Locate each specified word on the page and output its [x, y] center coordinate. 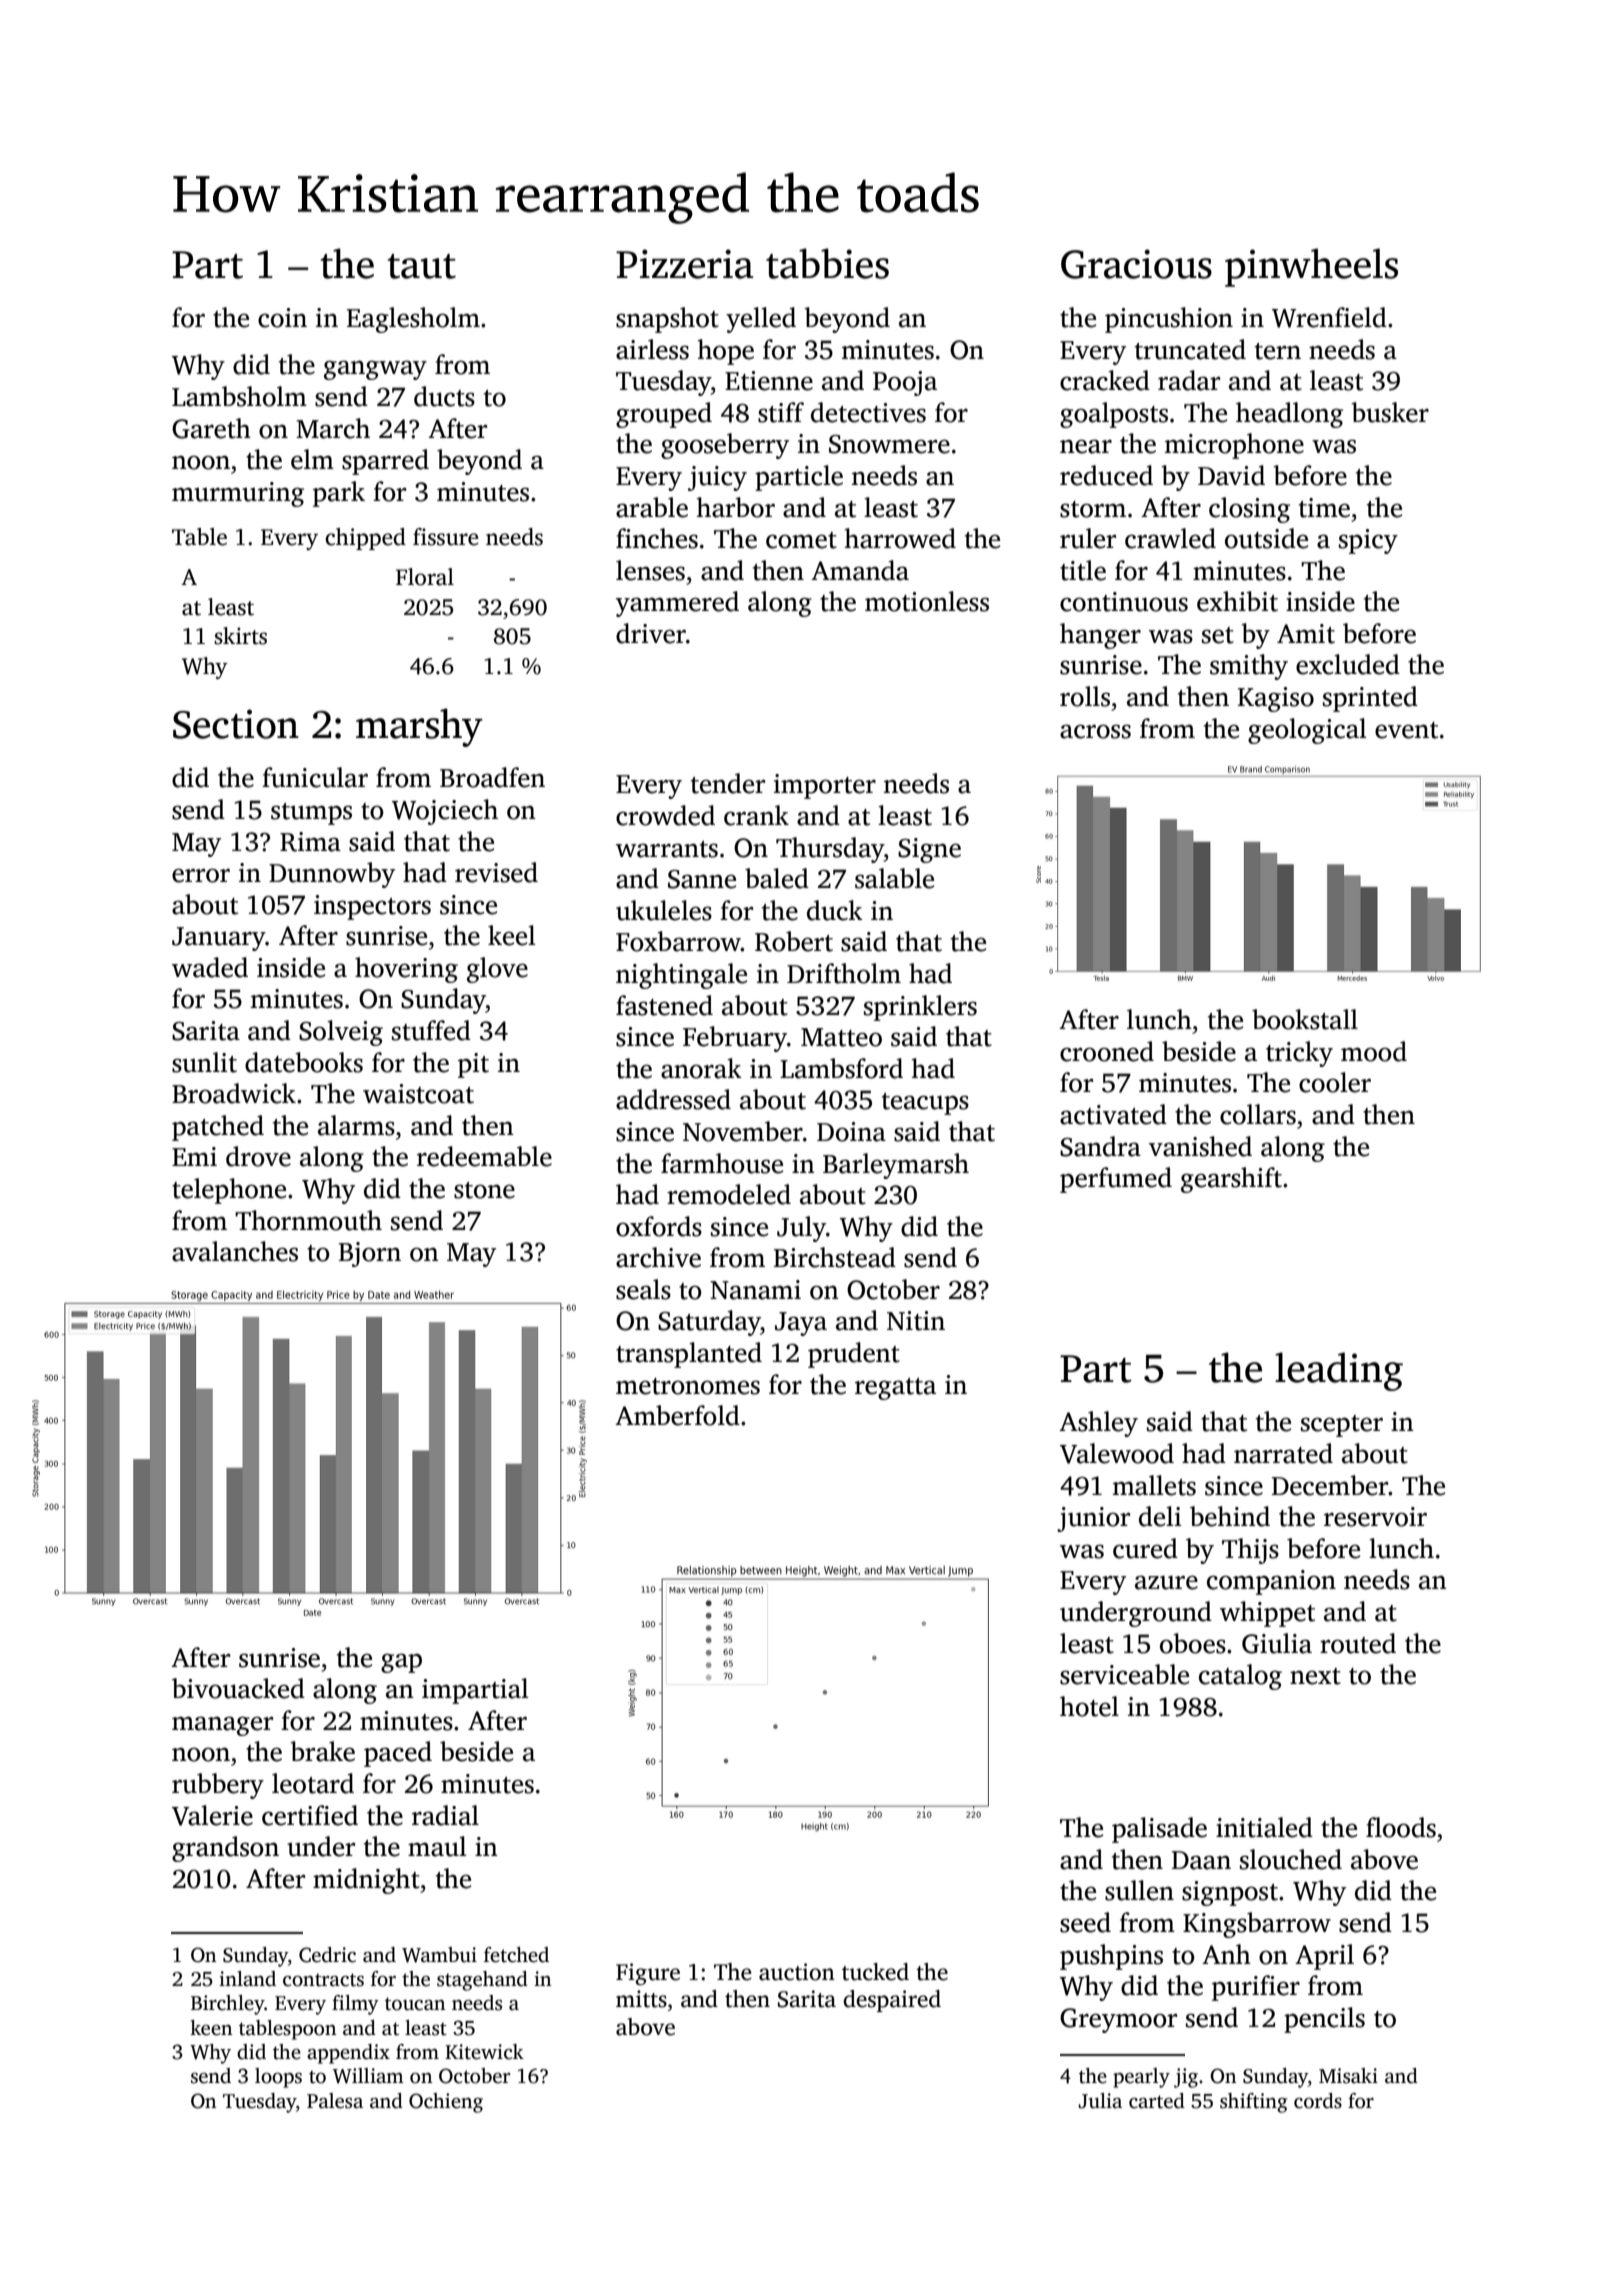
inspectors [372, 907]
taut [422, 266]
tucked [875, 1972]
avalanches [235, 1251]
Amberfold [677, 1415]
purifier [1256, 1988]
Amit [1306, 634]
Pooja [905, 383]
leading [1339, 1371]
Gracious [1136, 264]
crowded [665, 815]
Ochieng [446, 2103]
